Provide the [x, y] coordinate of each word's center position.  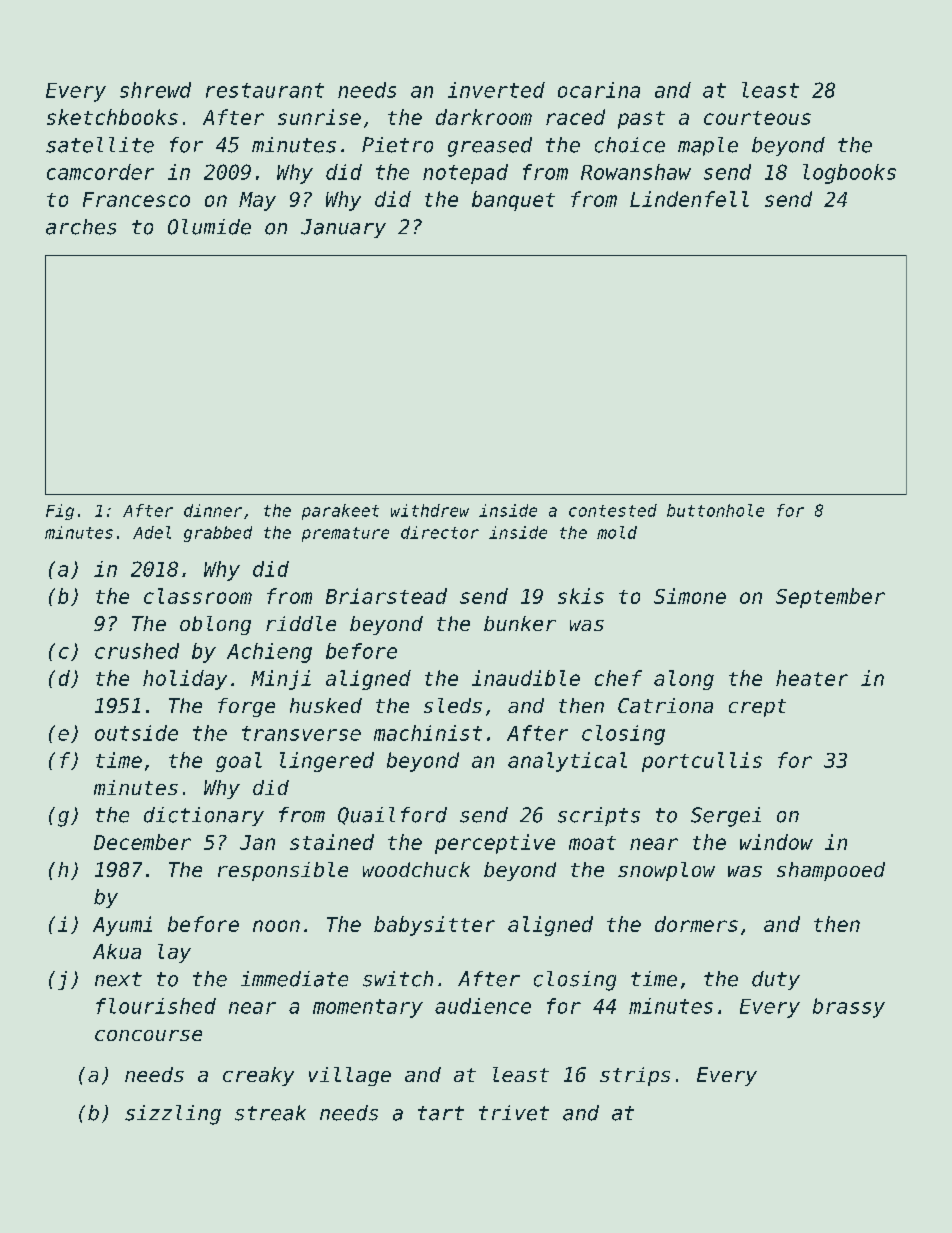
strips [635, 1076]
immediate [294, 979]
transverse [301, 733]
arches [81, 227]
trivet [514, 1113]
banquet [513, 201]
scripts [599, 816]
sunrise [319, 117]
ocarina [599, 90]
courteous [757, 118]
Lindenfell [689, 199]
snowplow [666, 871]
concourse [148, 1035]
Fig [60, 512]
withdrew [430, 510]
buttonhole [715, 510]
